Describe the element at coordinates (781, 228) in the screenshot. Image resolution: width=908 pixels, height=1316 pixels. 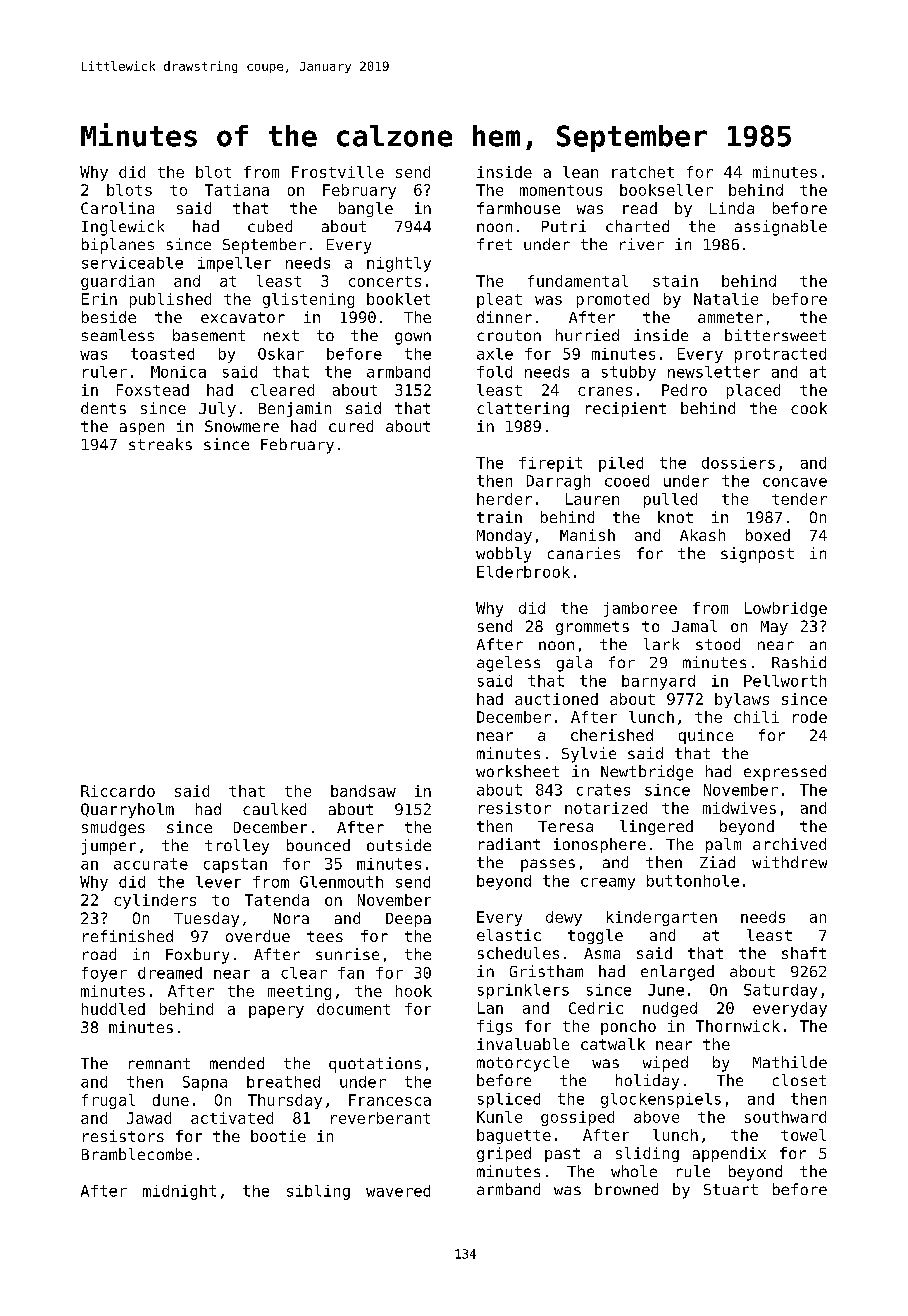
I see `assignable` at that location.
